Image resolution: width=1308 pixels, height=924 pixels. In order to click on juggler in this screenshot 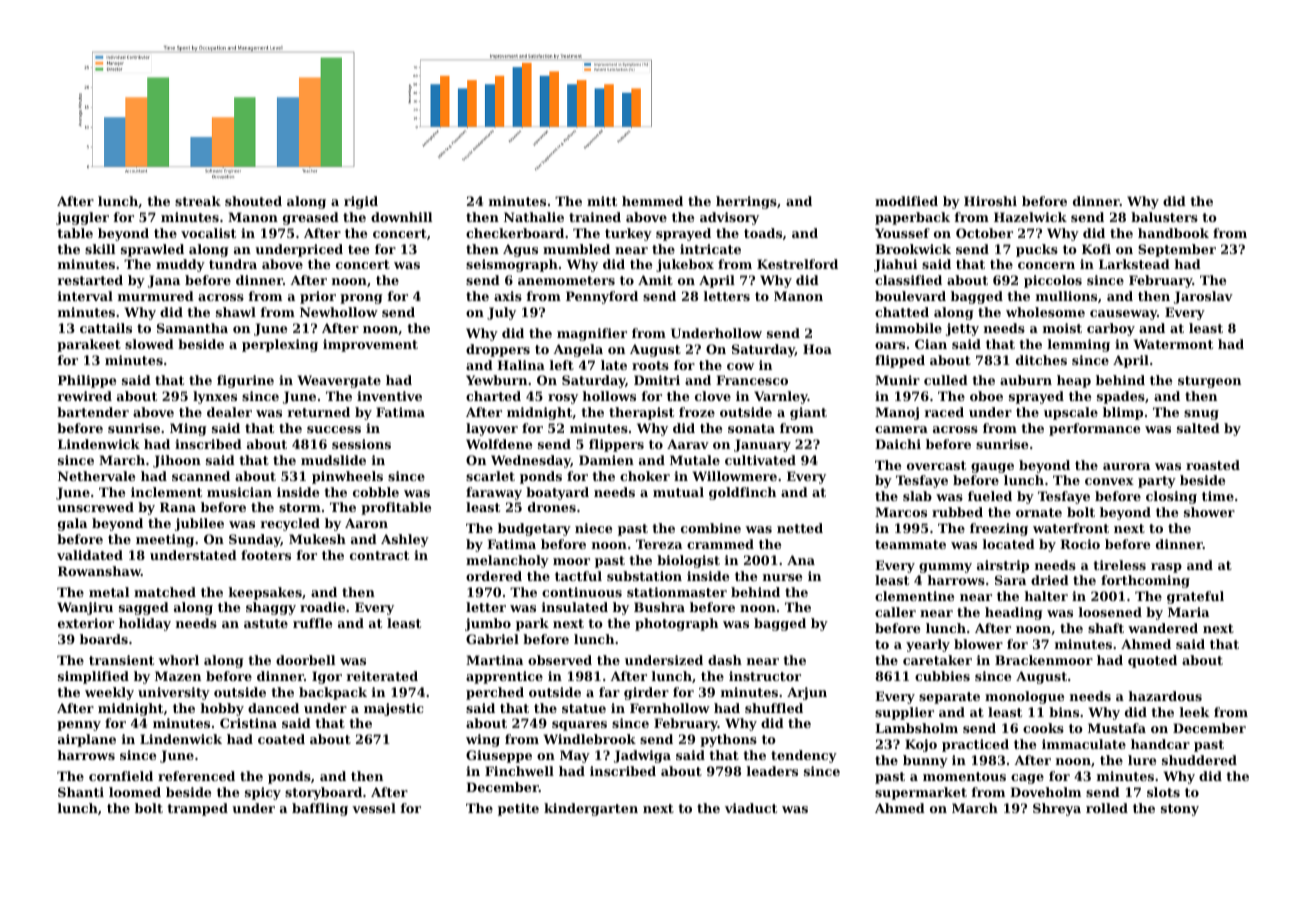, I will do `click(82, 218)`.
